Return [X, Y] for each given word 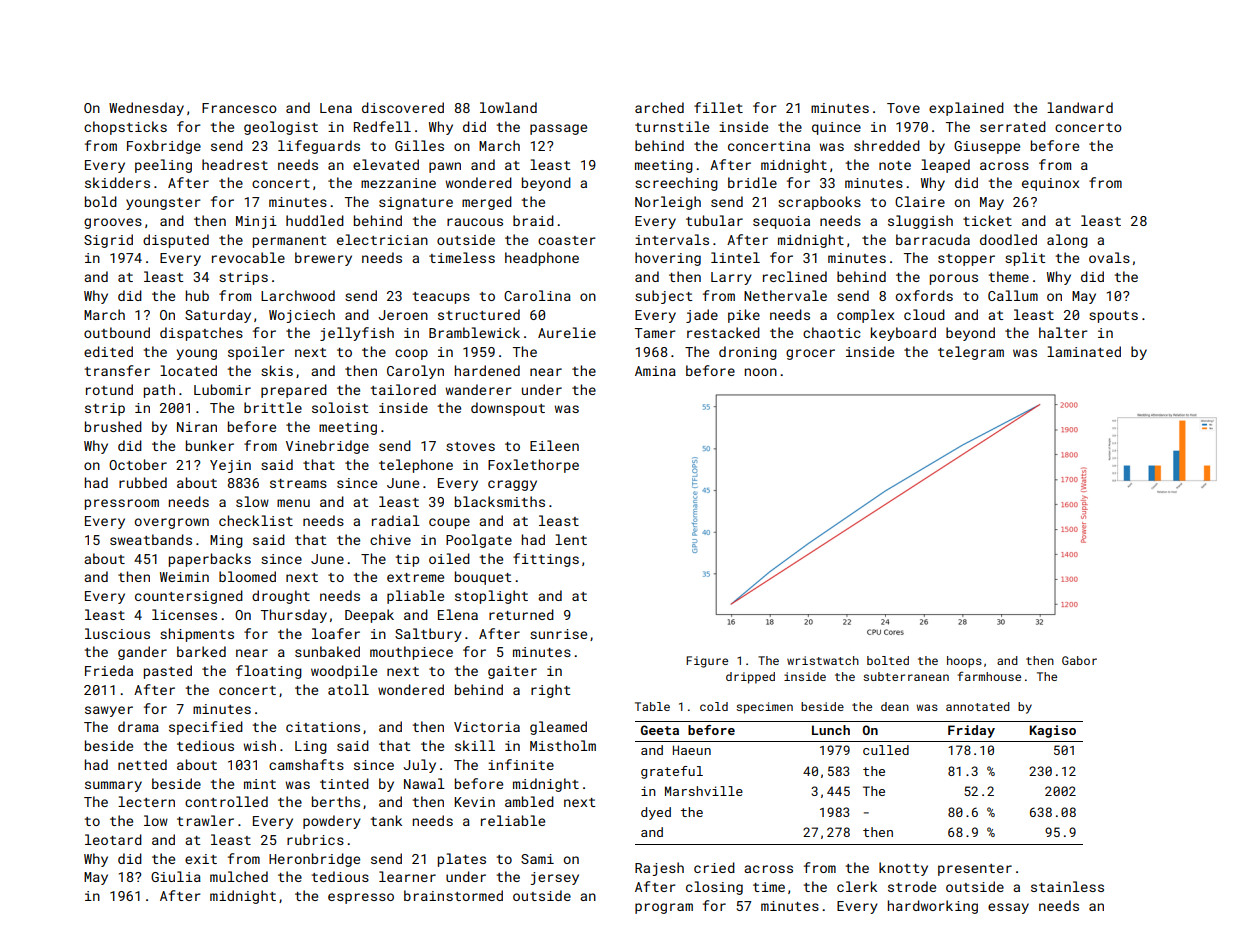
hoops [964, 662]
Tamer [655, 333]
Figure [707, 662]
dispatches [201, 334]
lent [571, 539]
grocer [810, 354]
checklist [256, 520]
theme [1009, 276]
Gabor [1079, 660]
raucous [475, 222]
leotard [113, 839]
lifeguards [319, 147]
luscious [117, 633]
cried [714, 867]
